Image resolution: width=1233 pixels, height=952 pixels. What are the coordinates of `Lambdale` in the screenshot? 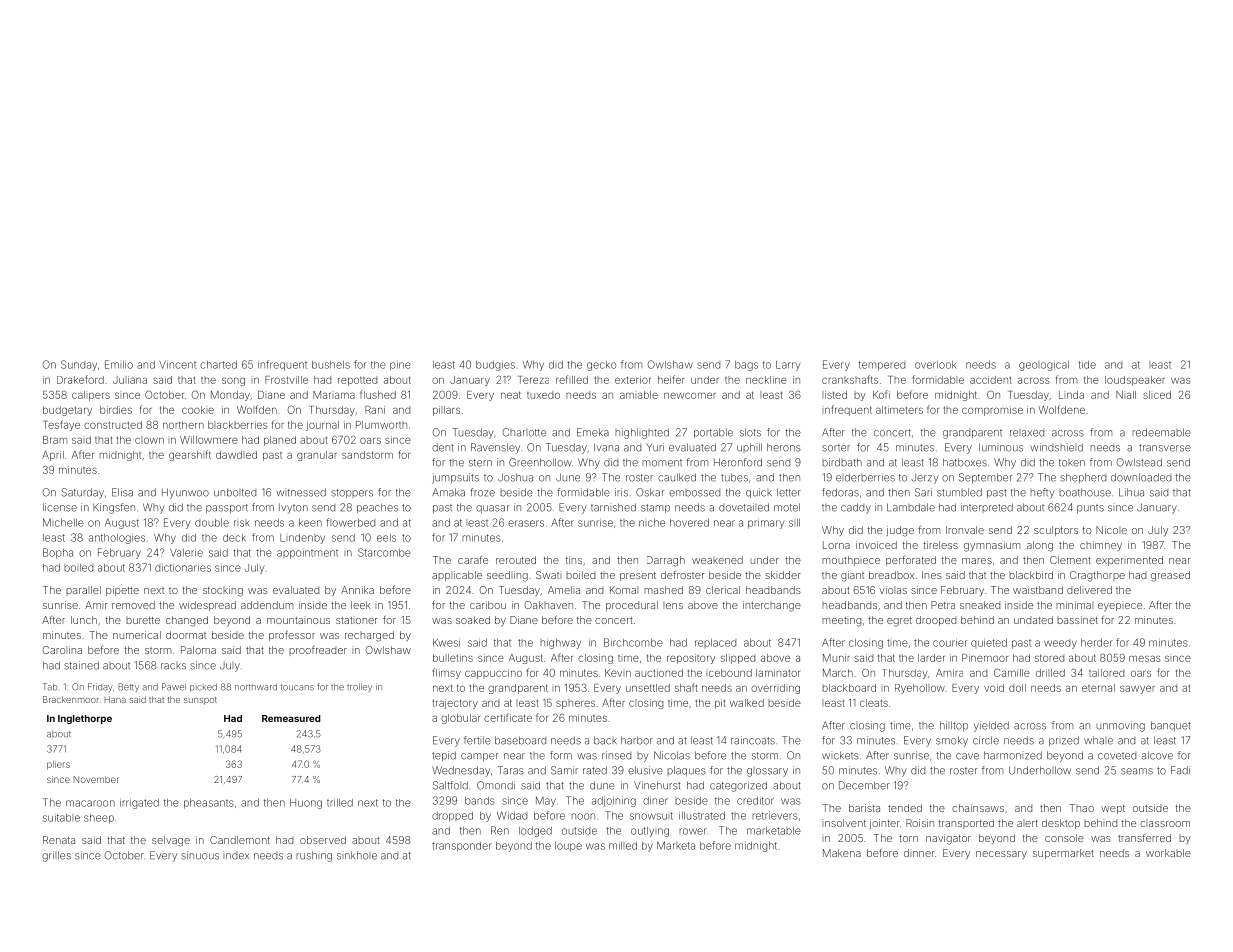 It's located at (911, 507).
